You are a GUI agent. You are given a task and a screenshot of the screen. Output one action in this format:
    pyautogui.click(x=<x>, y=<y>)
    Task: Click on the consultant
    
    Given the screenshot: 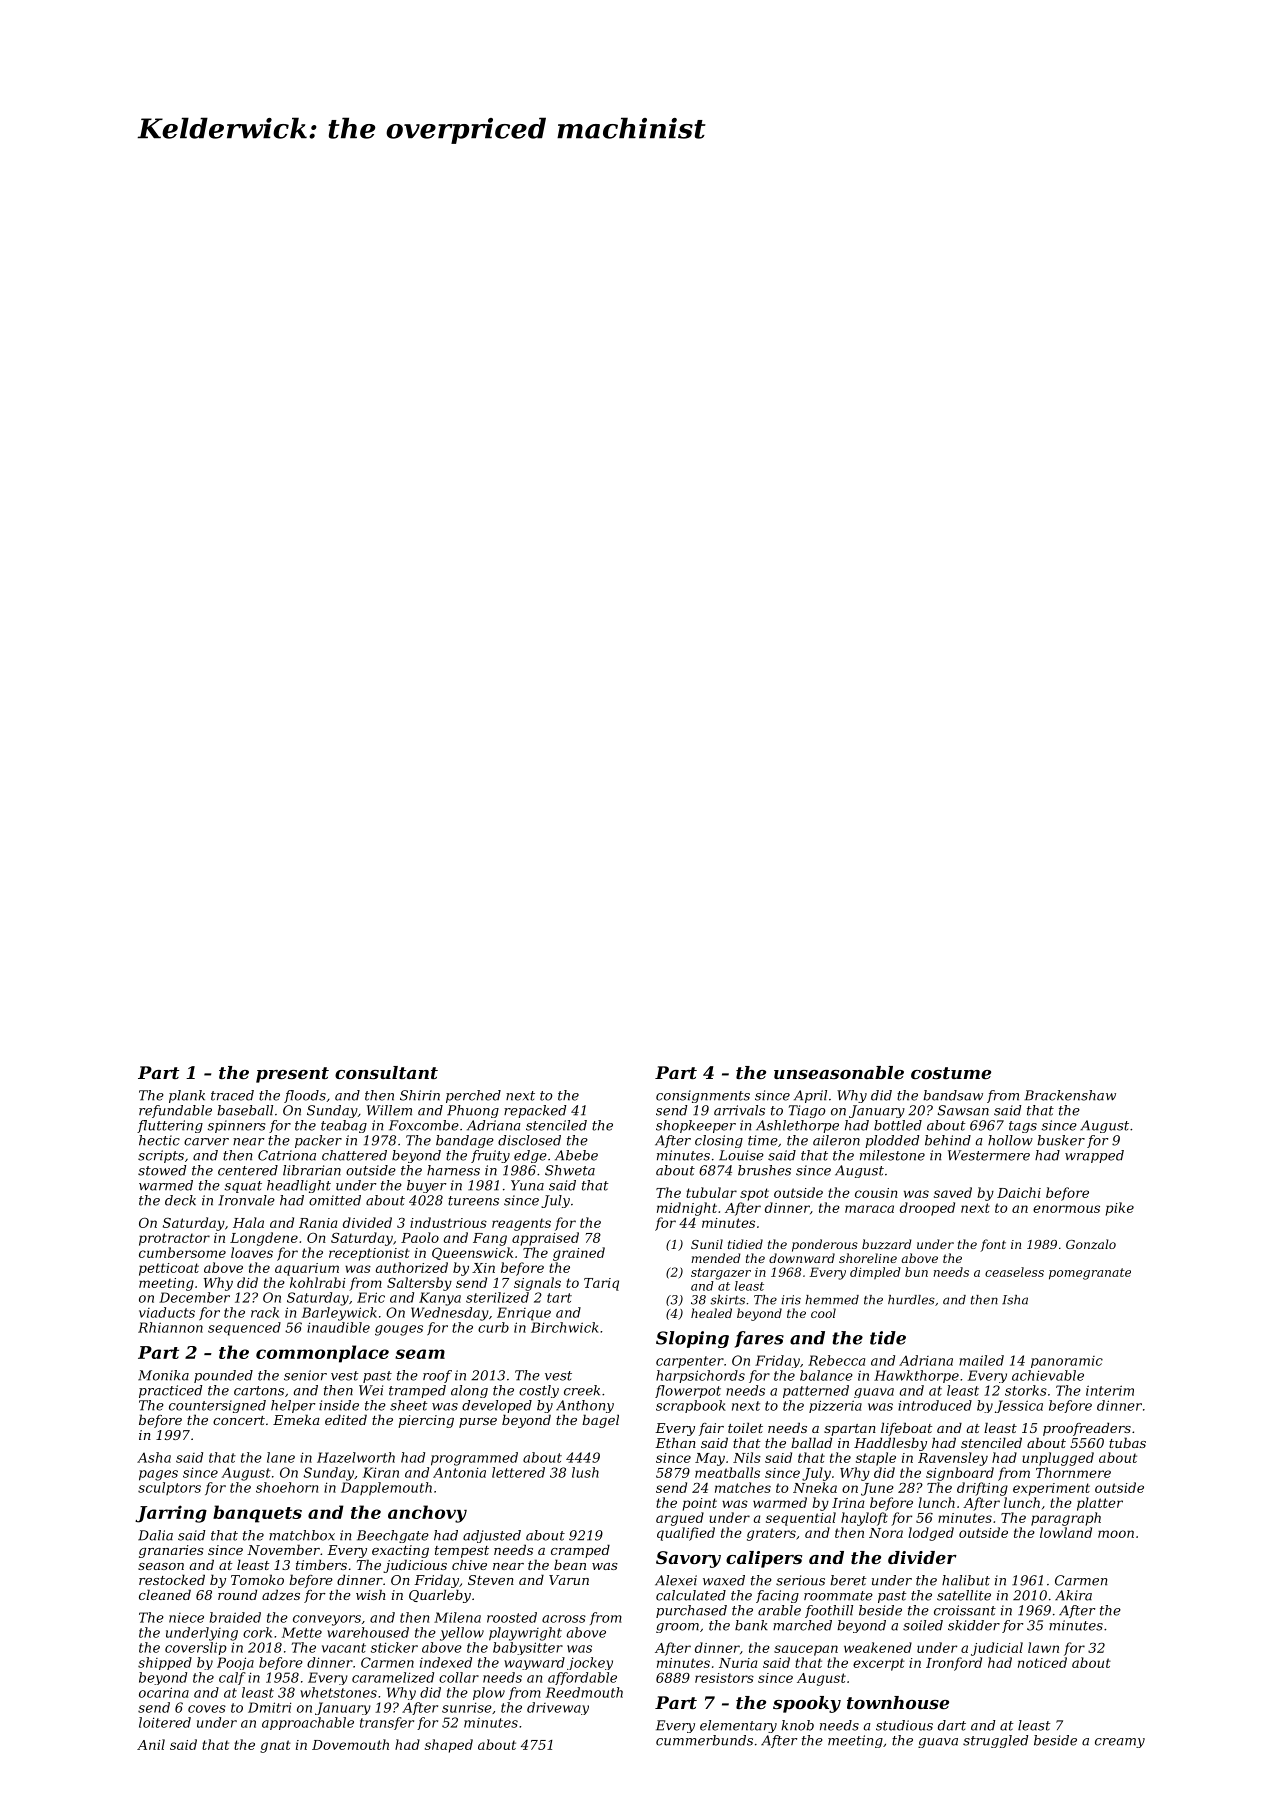 What is the action you would take?
    pyautogui.click(x=386, y=1072)
